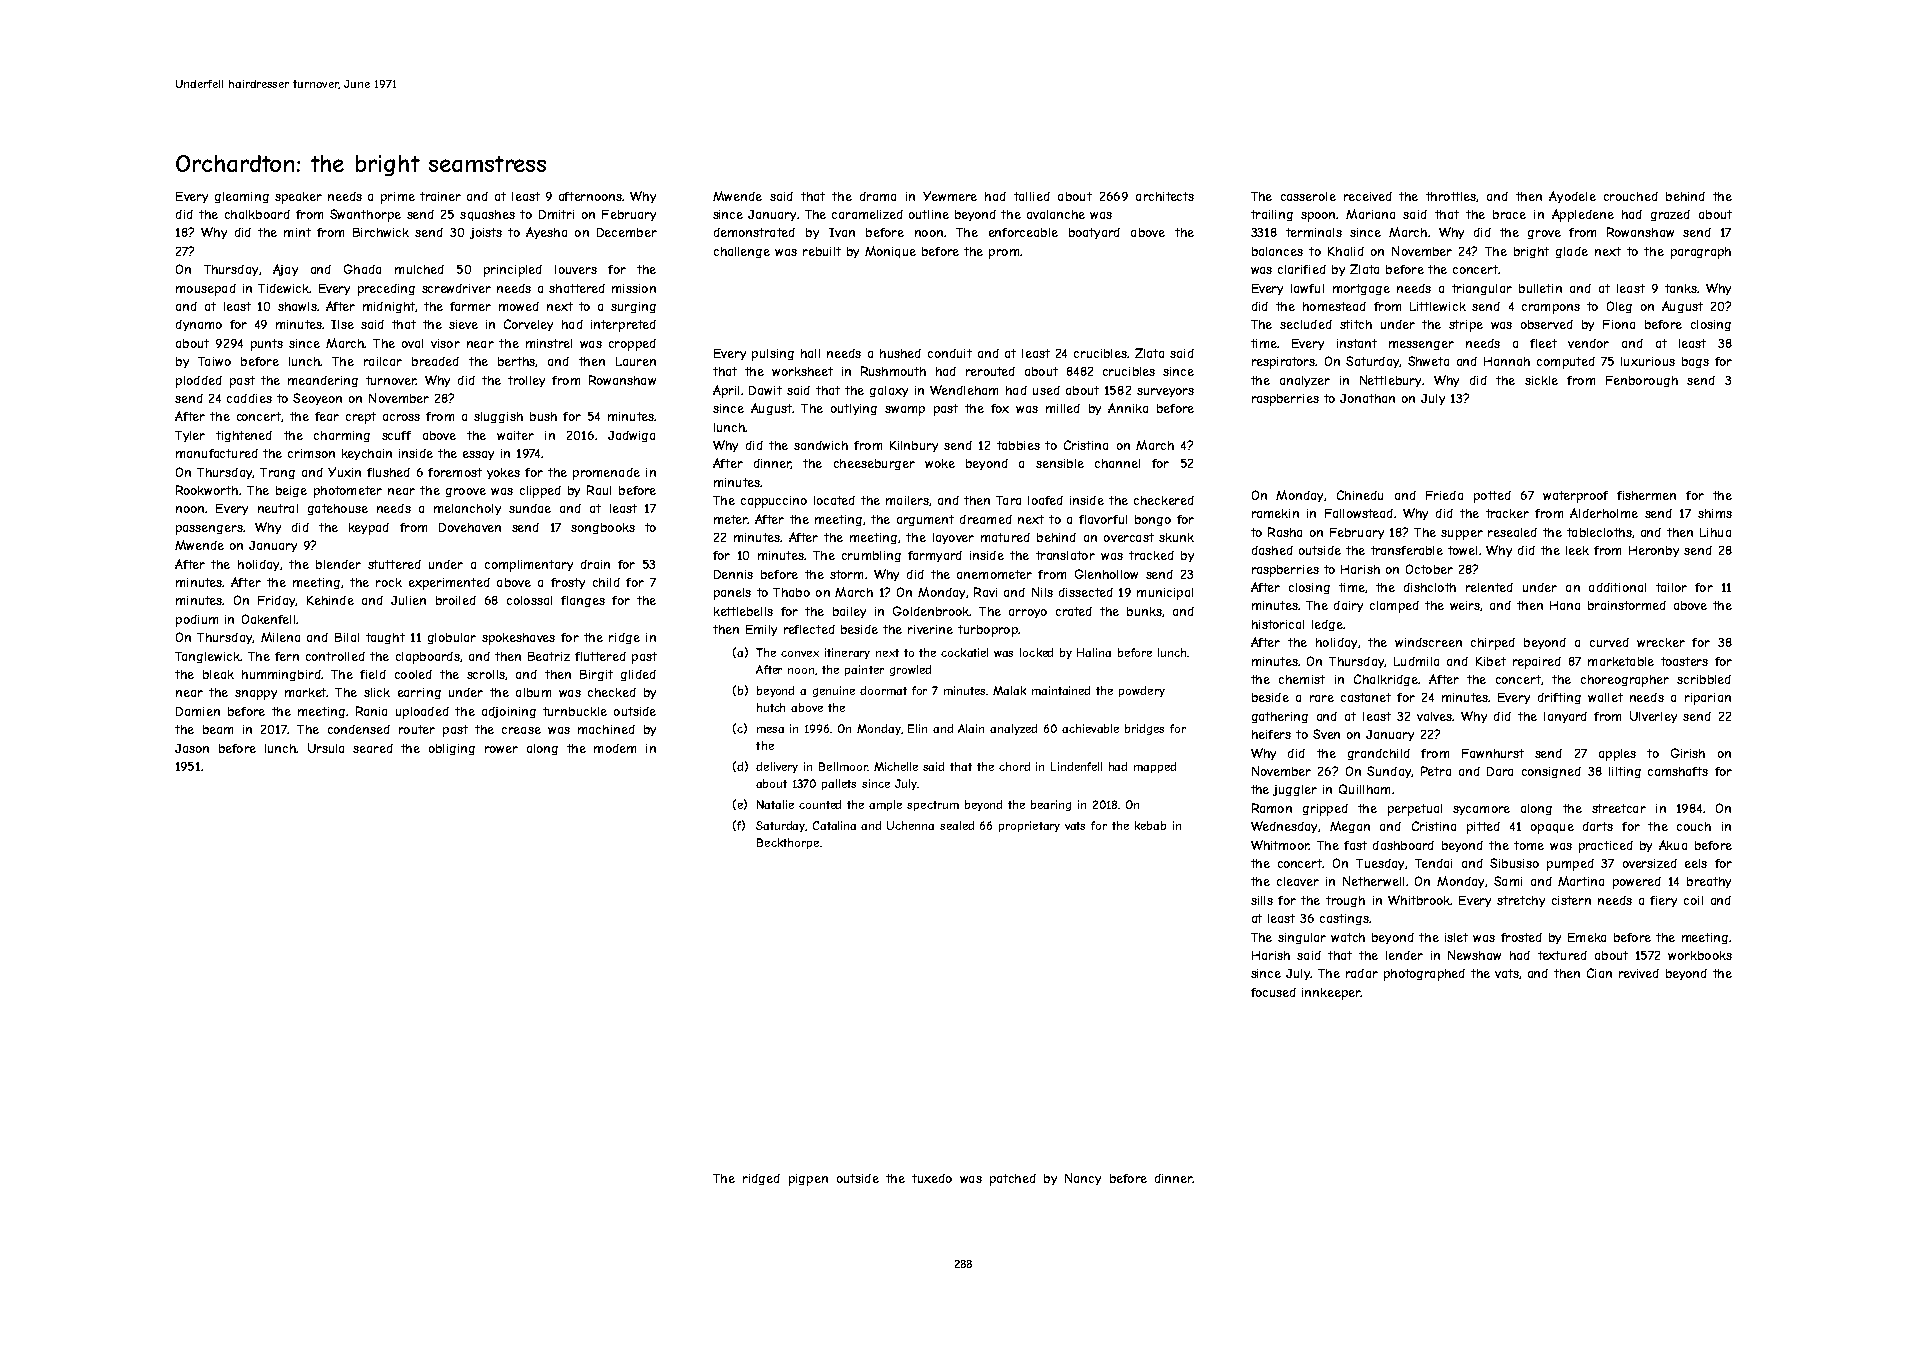  Describe the element at coordinates (1302, 679) in the page. I see `chemist` at that location.
